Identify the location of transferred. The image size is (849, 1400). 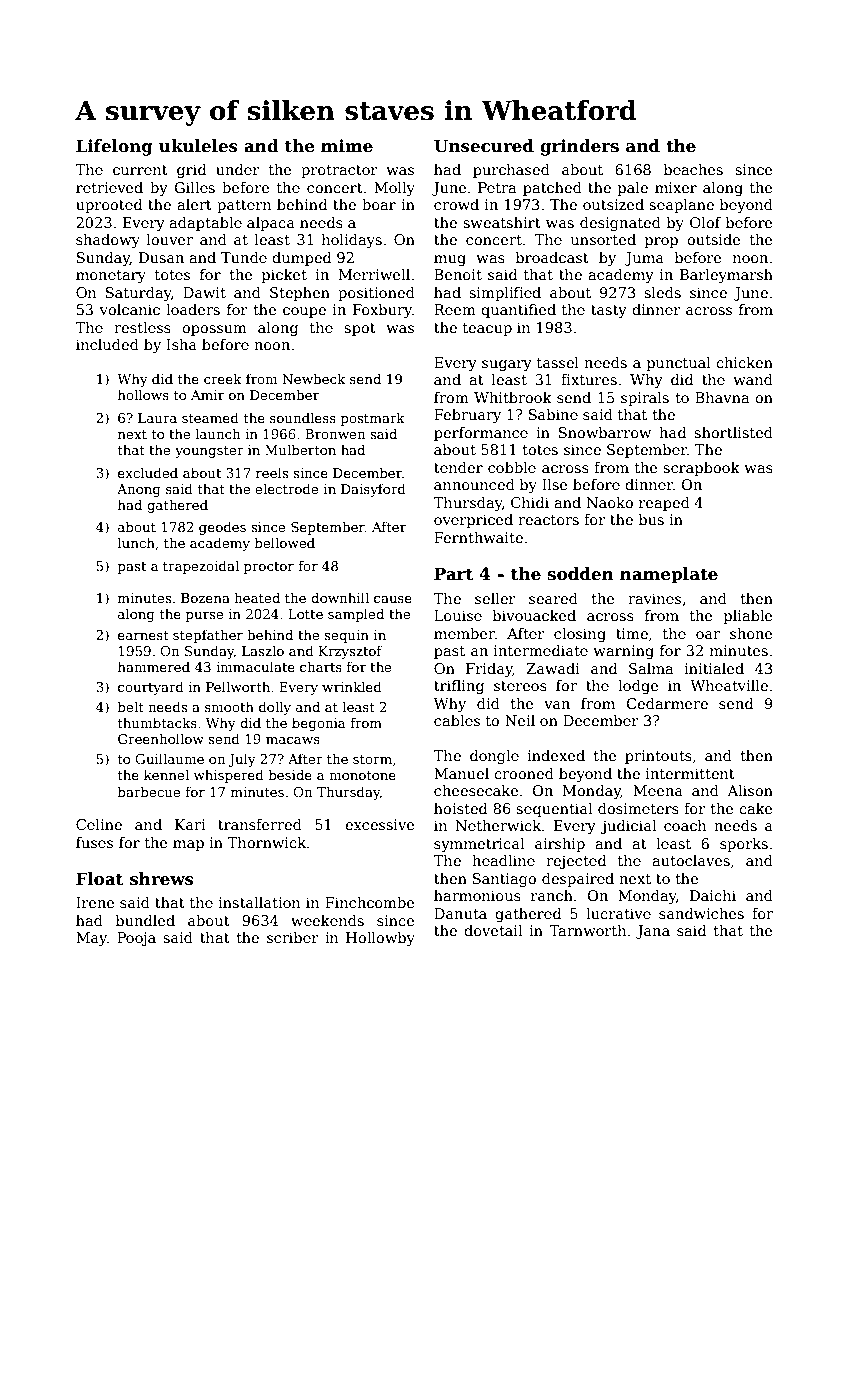
(260, 824).
